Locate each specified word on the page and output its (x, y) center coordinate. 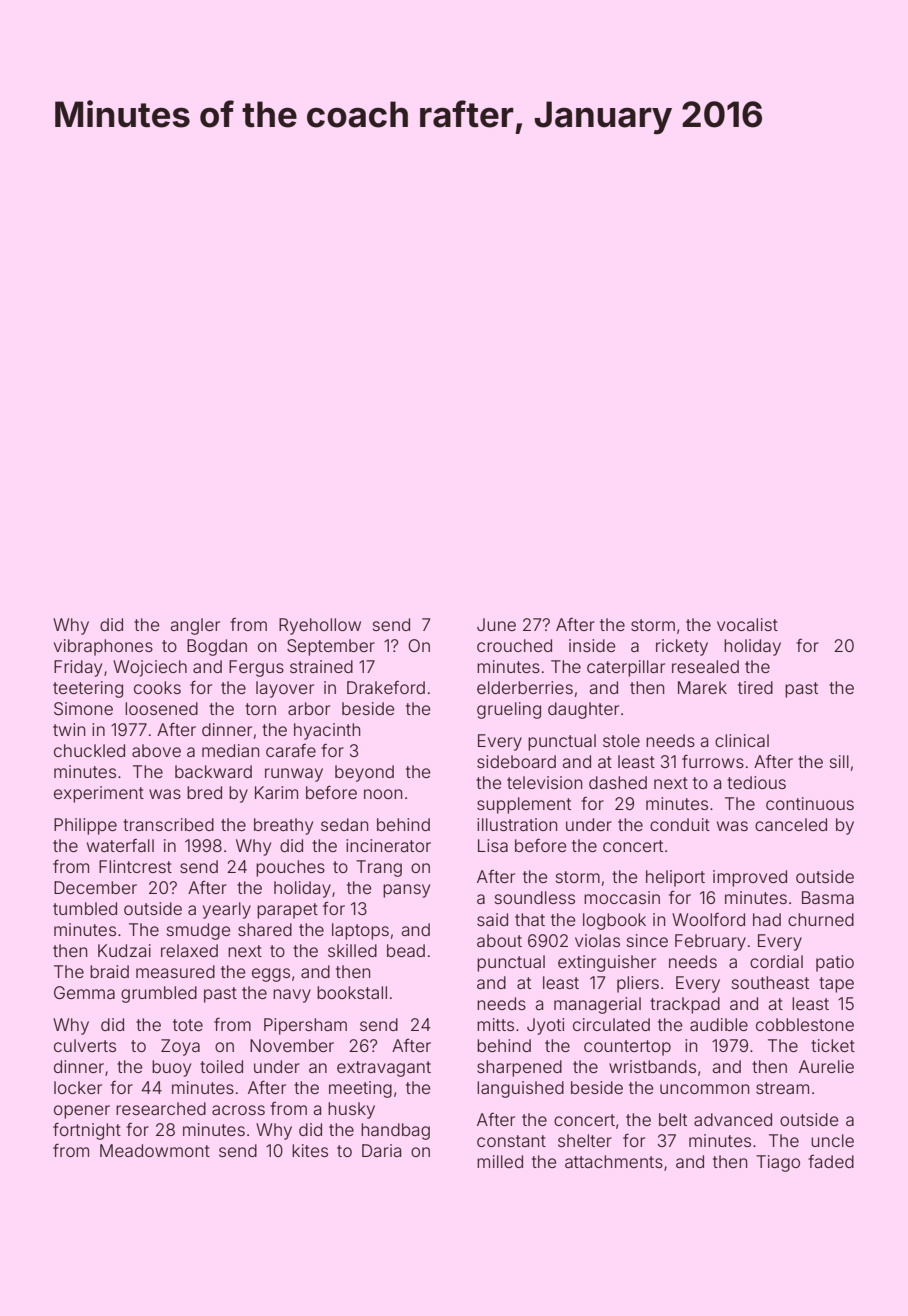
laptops (360, 931)
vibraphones (103, 647)
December (95, 887)
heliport (675, 878)
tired (755, 687)
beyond (364, 773)
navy (292, 996)
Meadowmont (155, 1150)
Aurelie (826, 1066)
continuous (810, 803)
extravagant (384, 1069)
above (156, 750)
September (331, 647)
